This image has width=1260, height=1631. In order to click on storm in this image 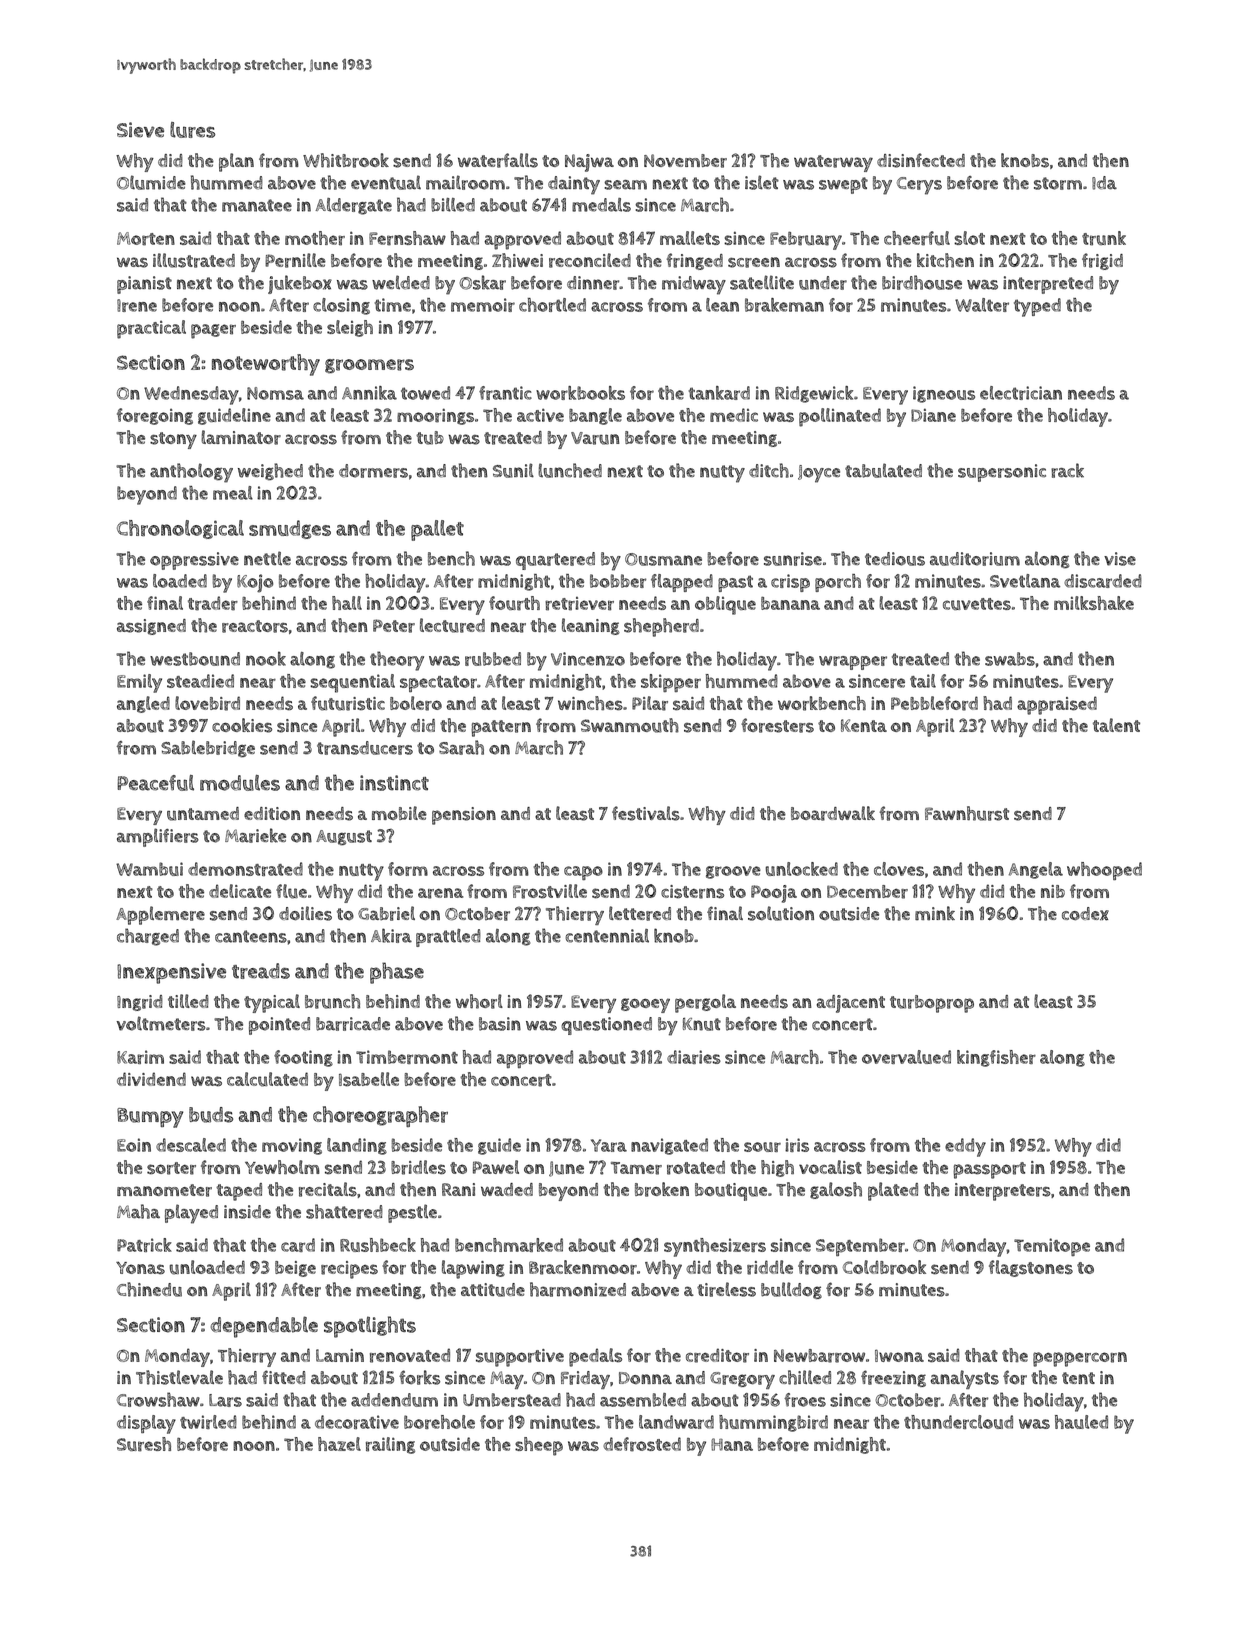, I will do `click(1058, 183)`.
